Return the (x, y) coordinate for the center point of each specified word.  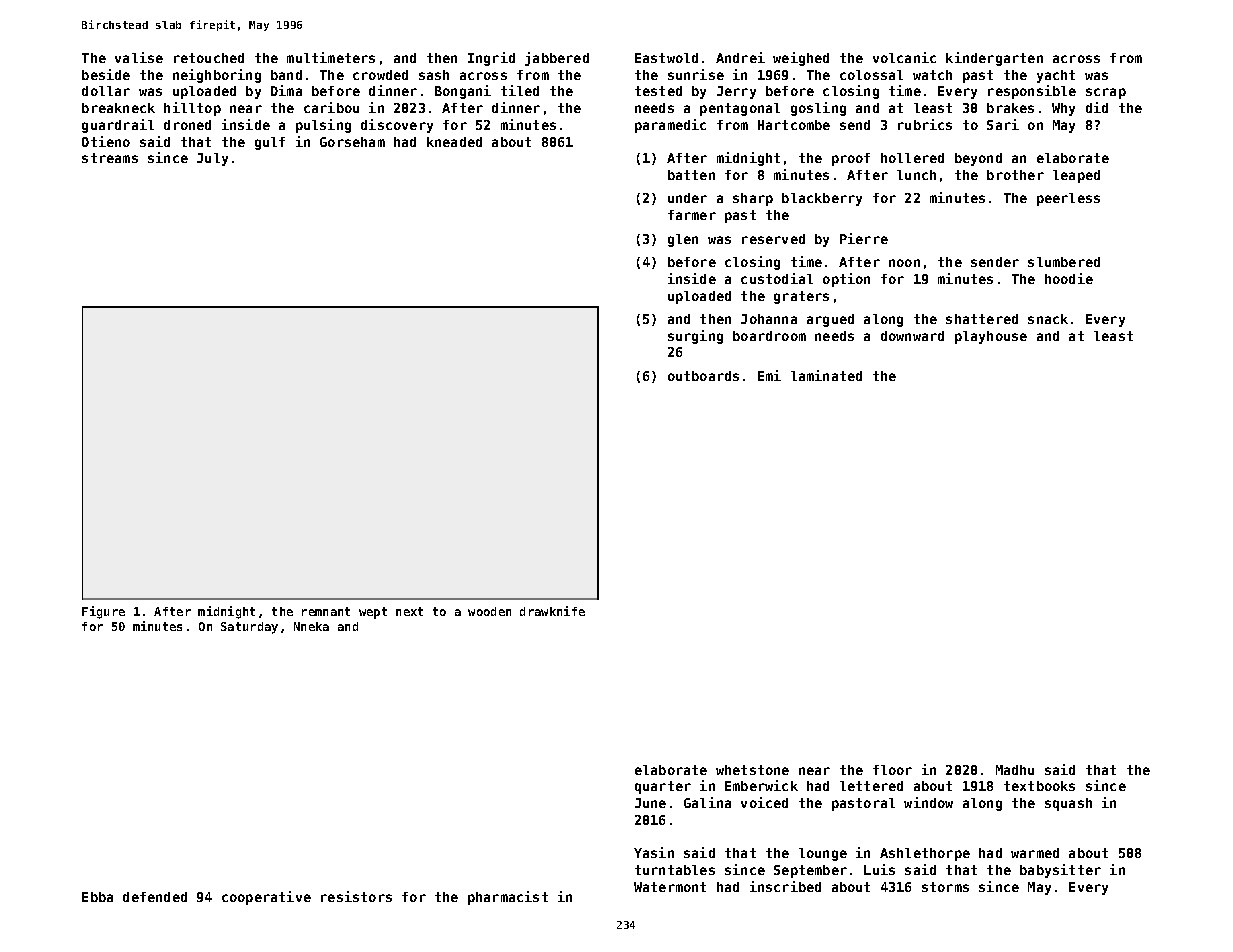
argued (830, 320)
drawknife (552, 611)
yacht (1056, 76)
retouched (209, 58)
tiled (520, 90)
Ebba (97, 897)
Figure (103, 612)
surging (695, 337)
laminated (826, 375)
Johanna (769, 319)
